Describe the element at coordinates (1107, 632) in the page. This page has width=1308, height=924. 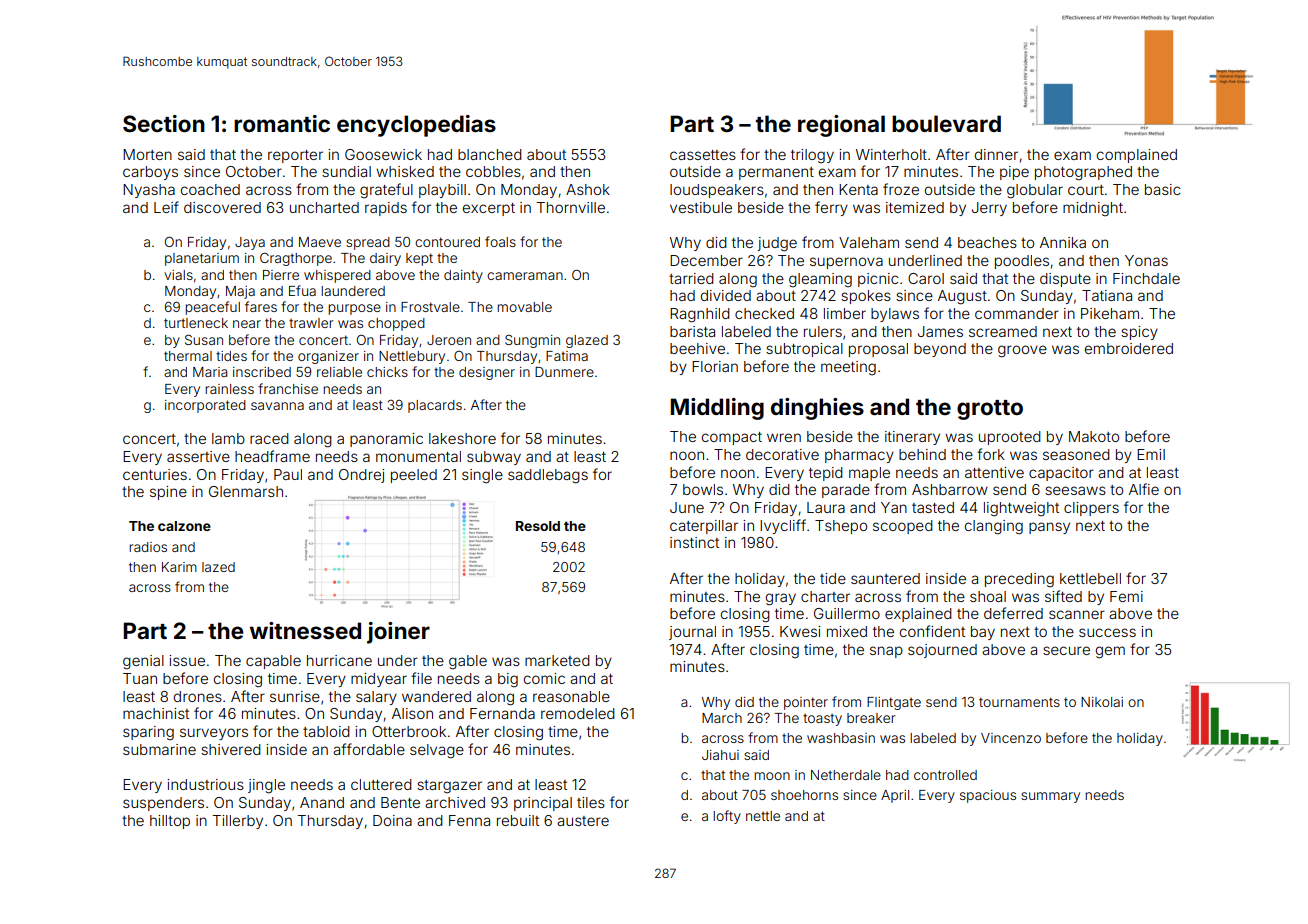
I see `success` at that location.
